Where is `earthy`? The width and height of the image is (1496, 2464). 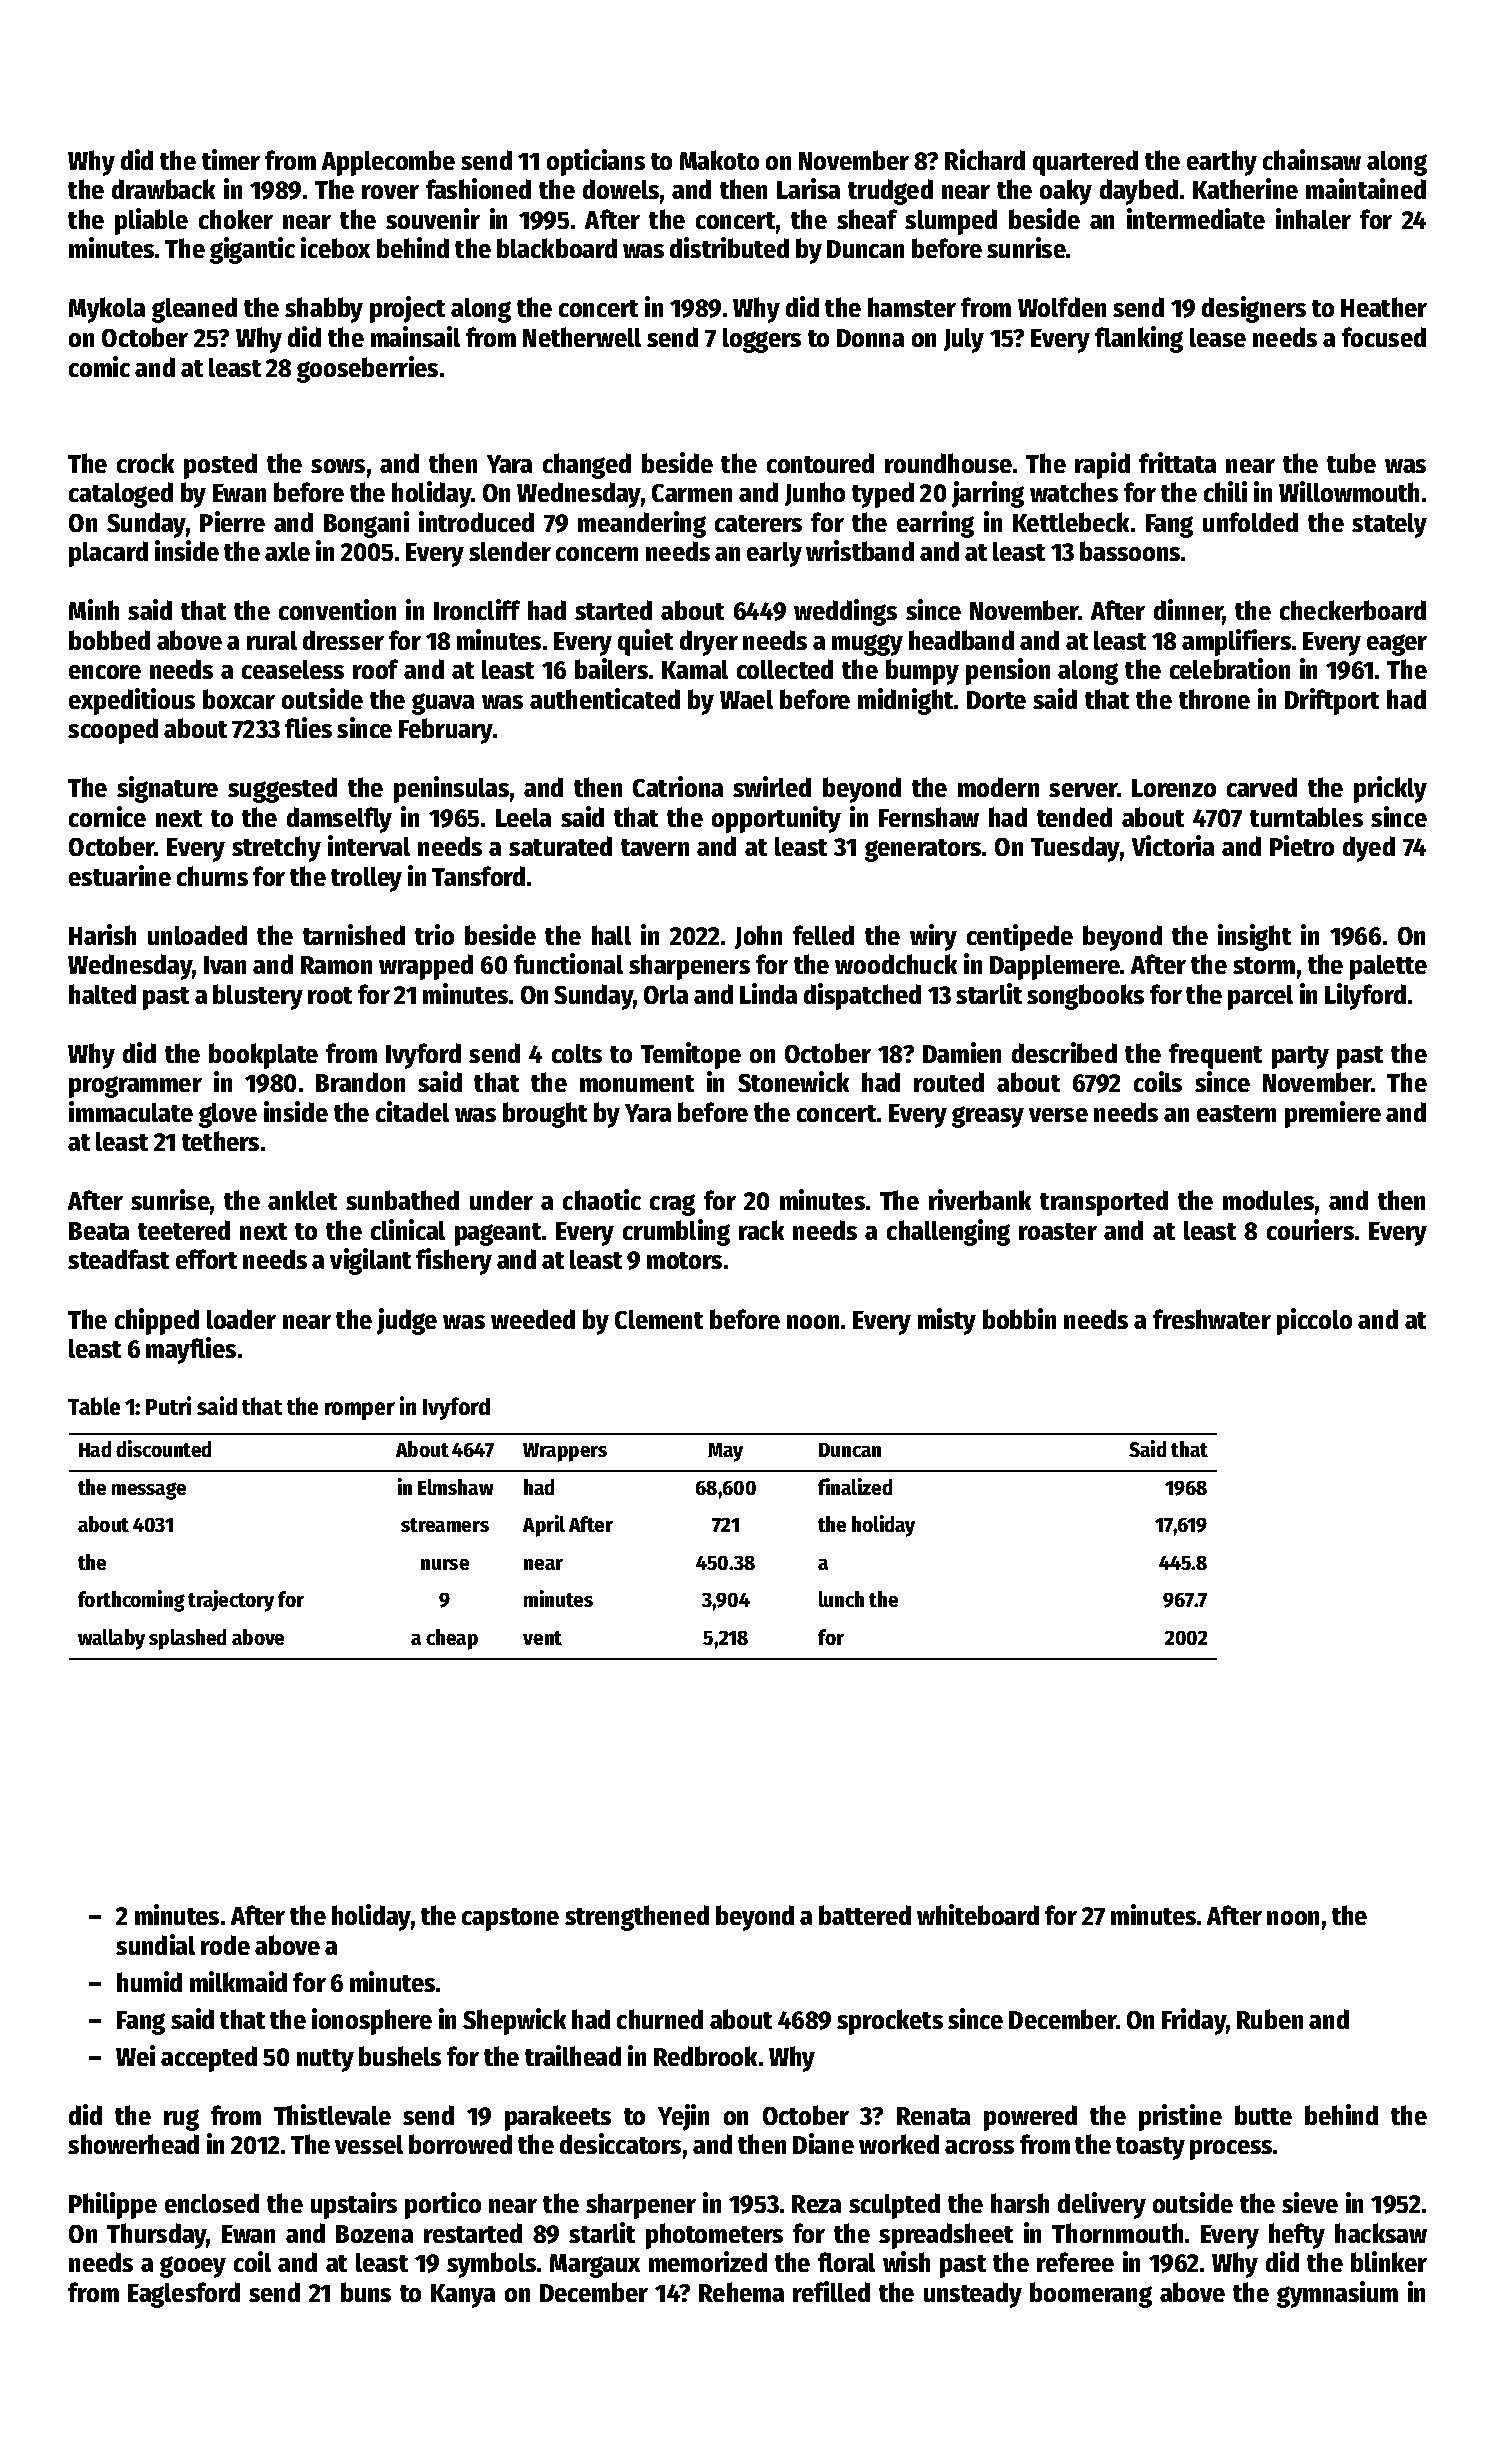 earthy is located at coordinates (1222, 163).
